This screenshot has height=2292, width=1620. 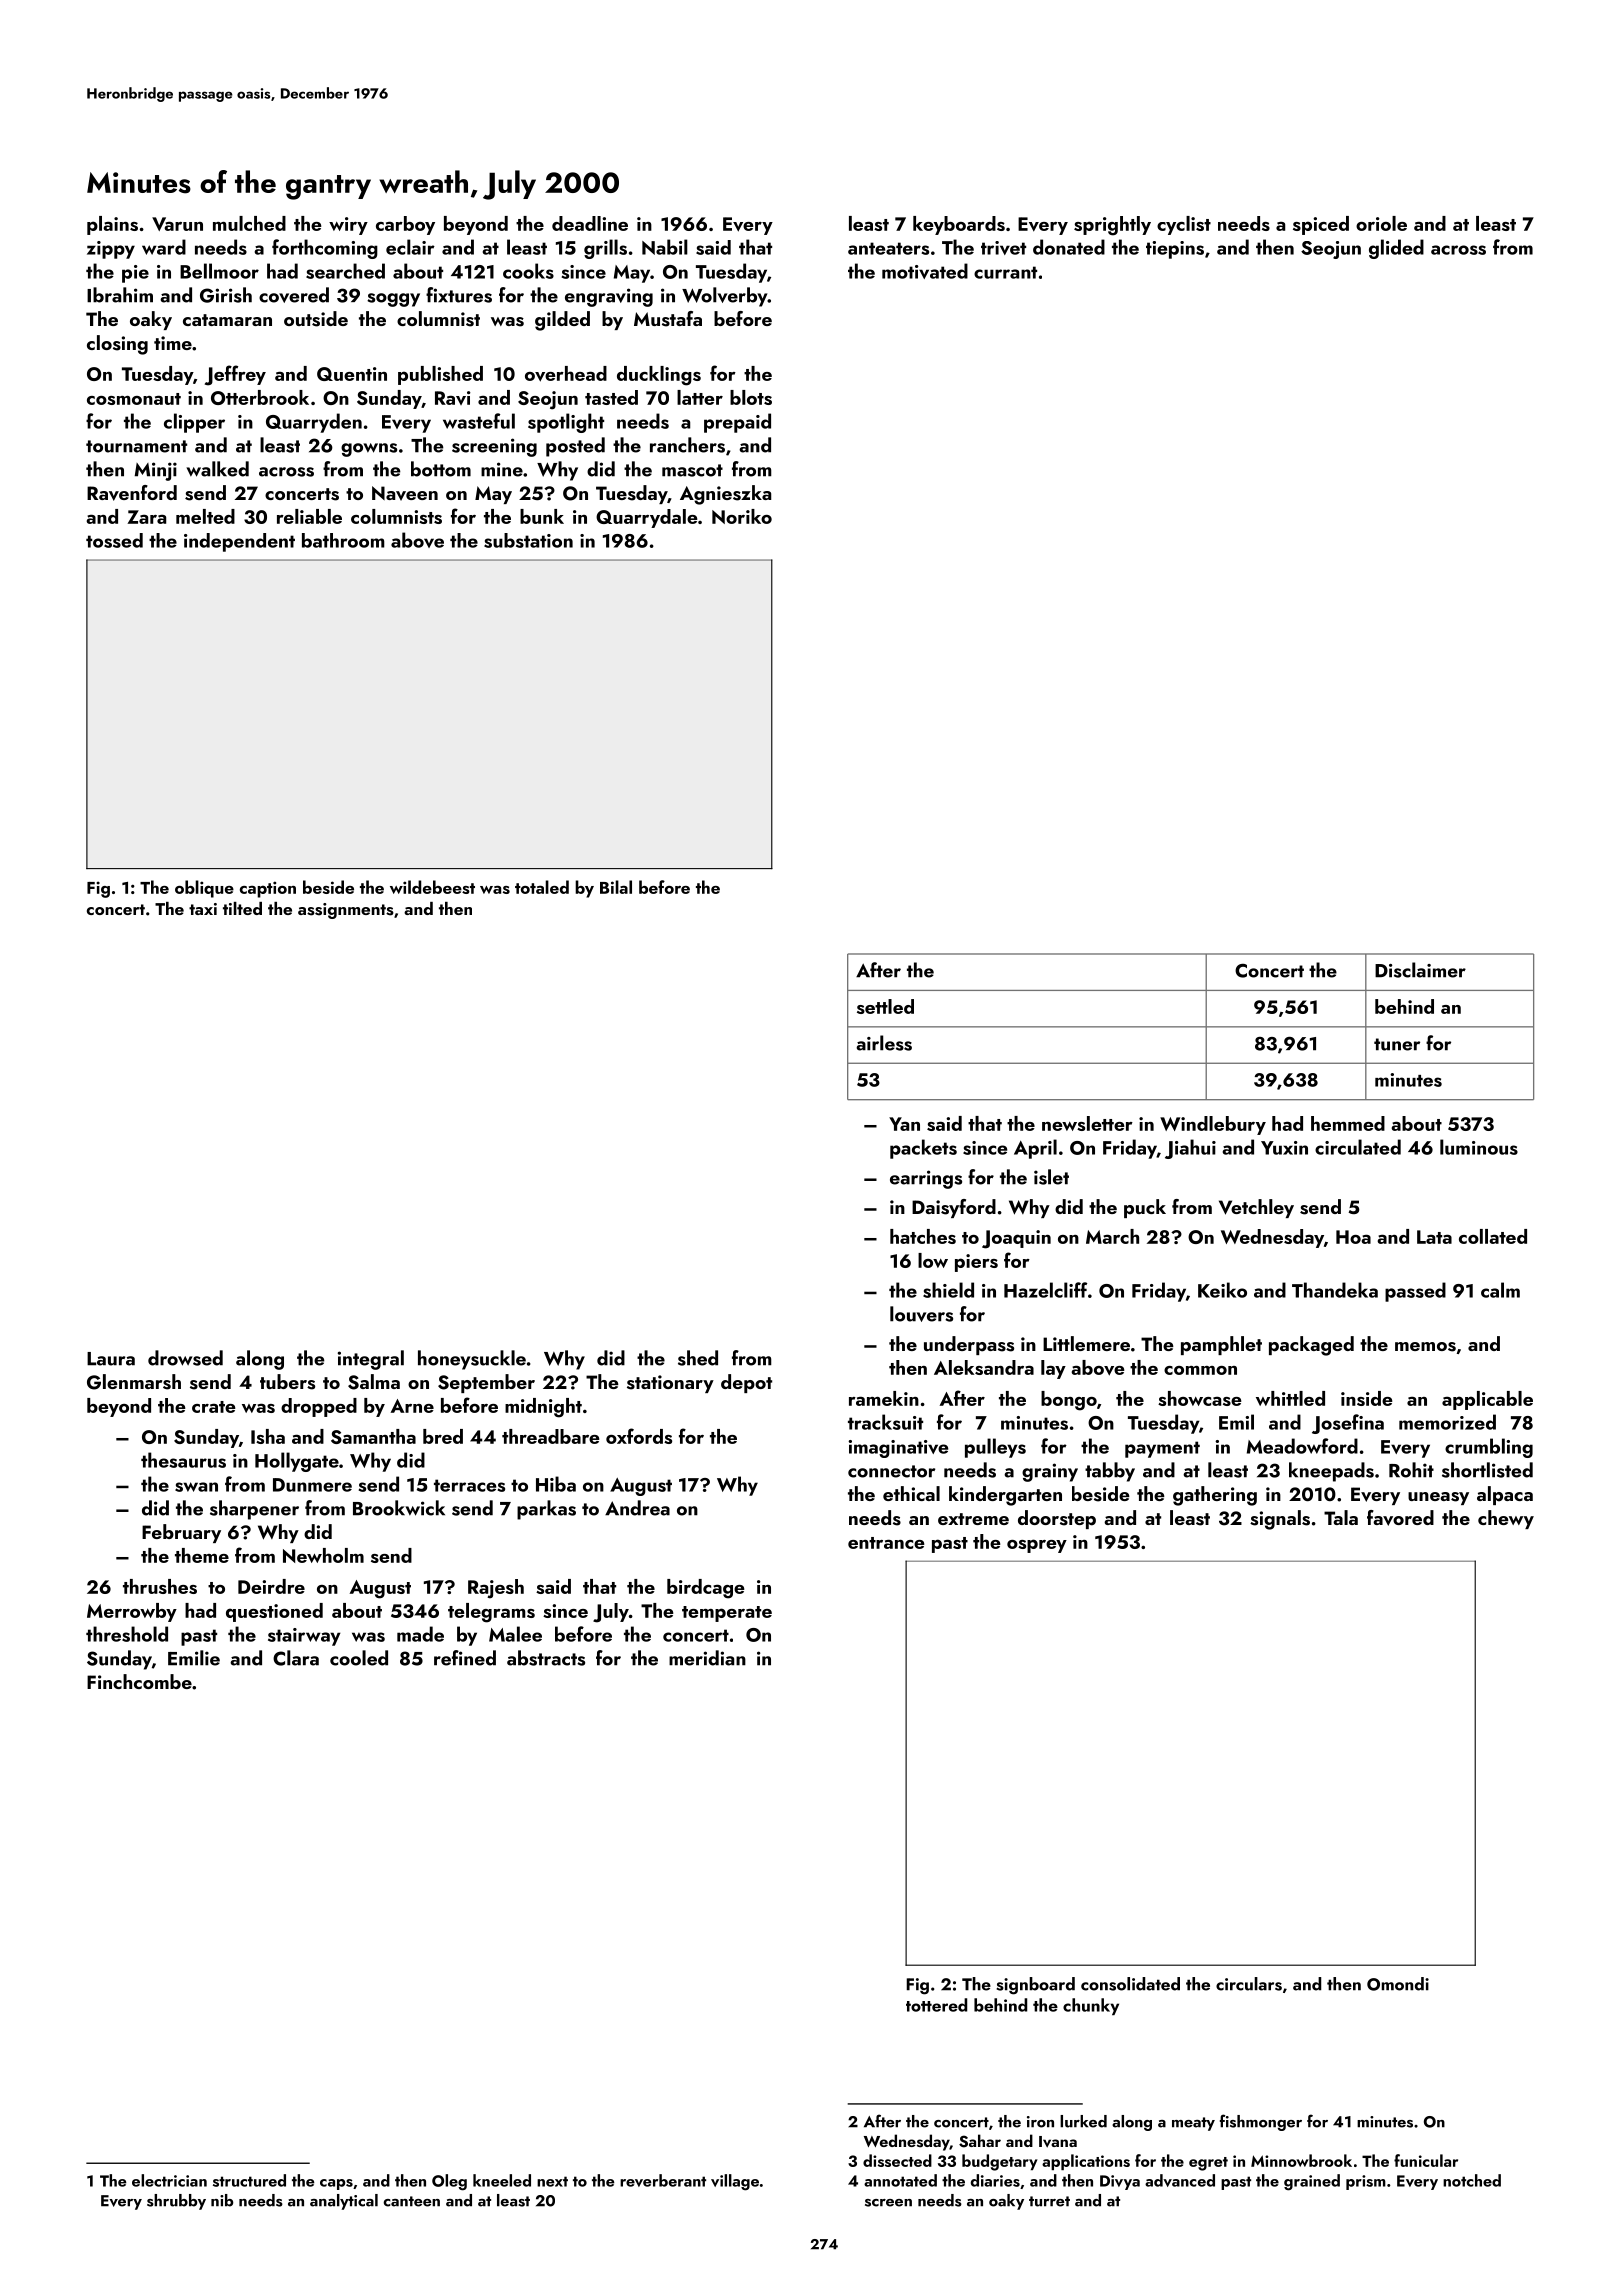 I want to click on reverberant, so click(x=663, y=2180).
